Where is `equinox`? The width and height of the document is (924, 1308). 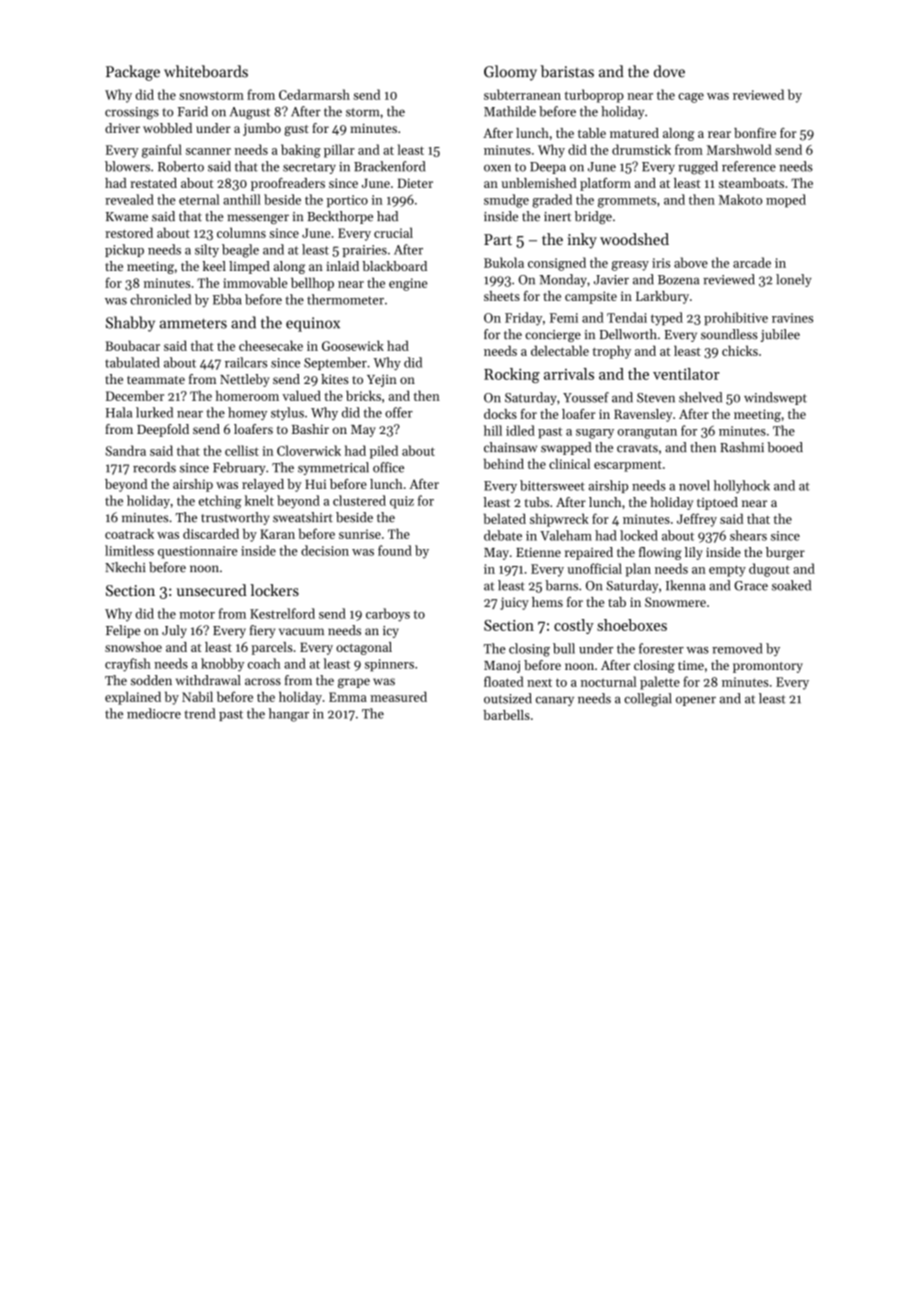
equinox is located at coordinates (313, 324).
